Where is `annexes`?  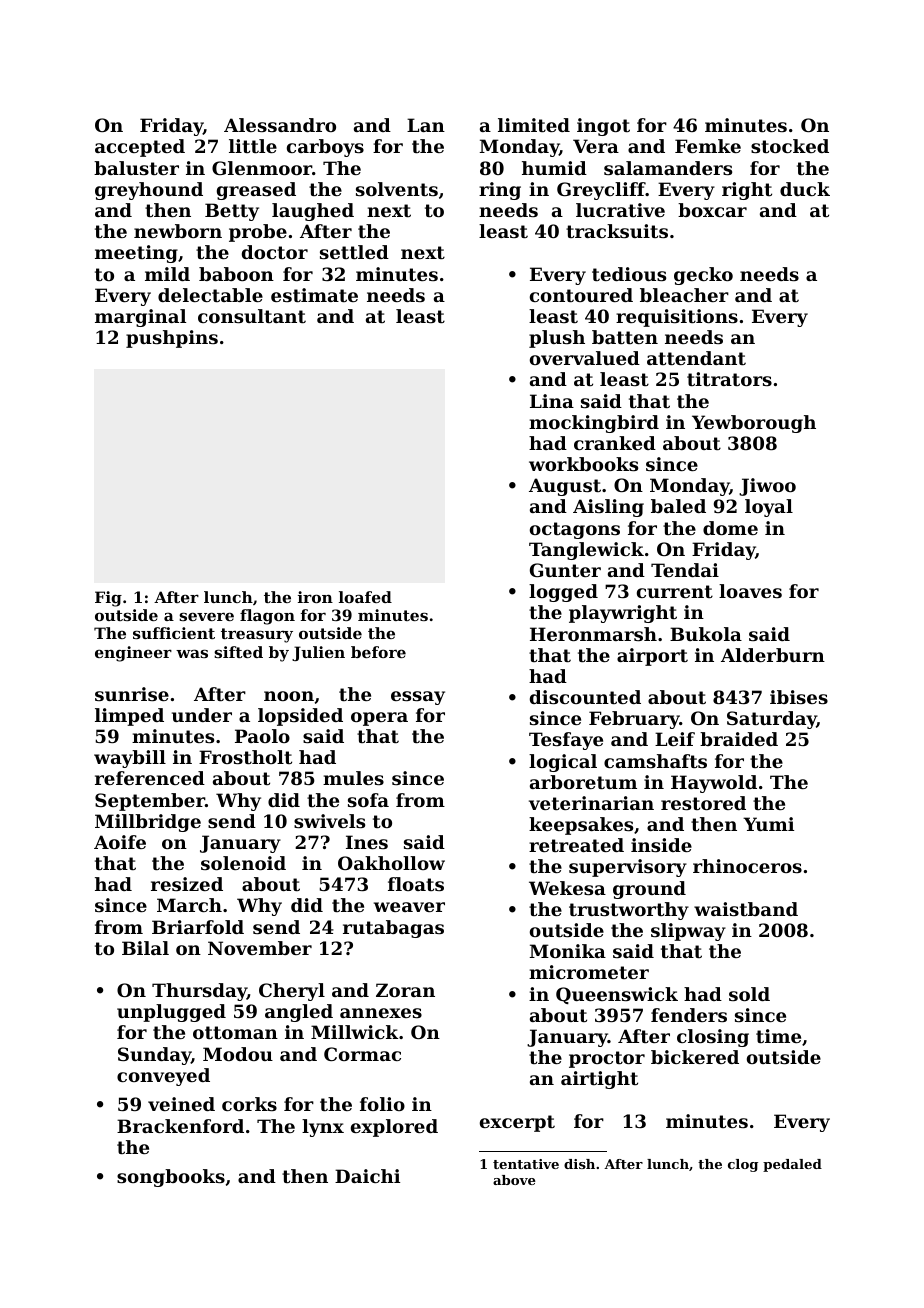 annexes is located at coordinates (381, 1013).
